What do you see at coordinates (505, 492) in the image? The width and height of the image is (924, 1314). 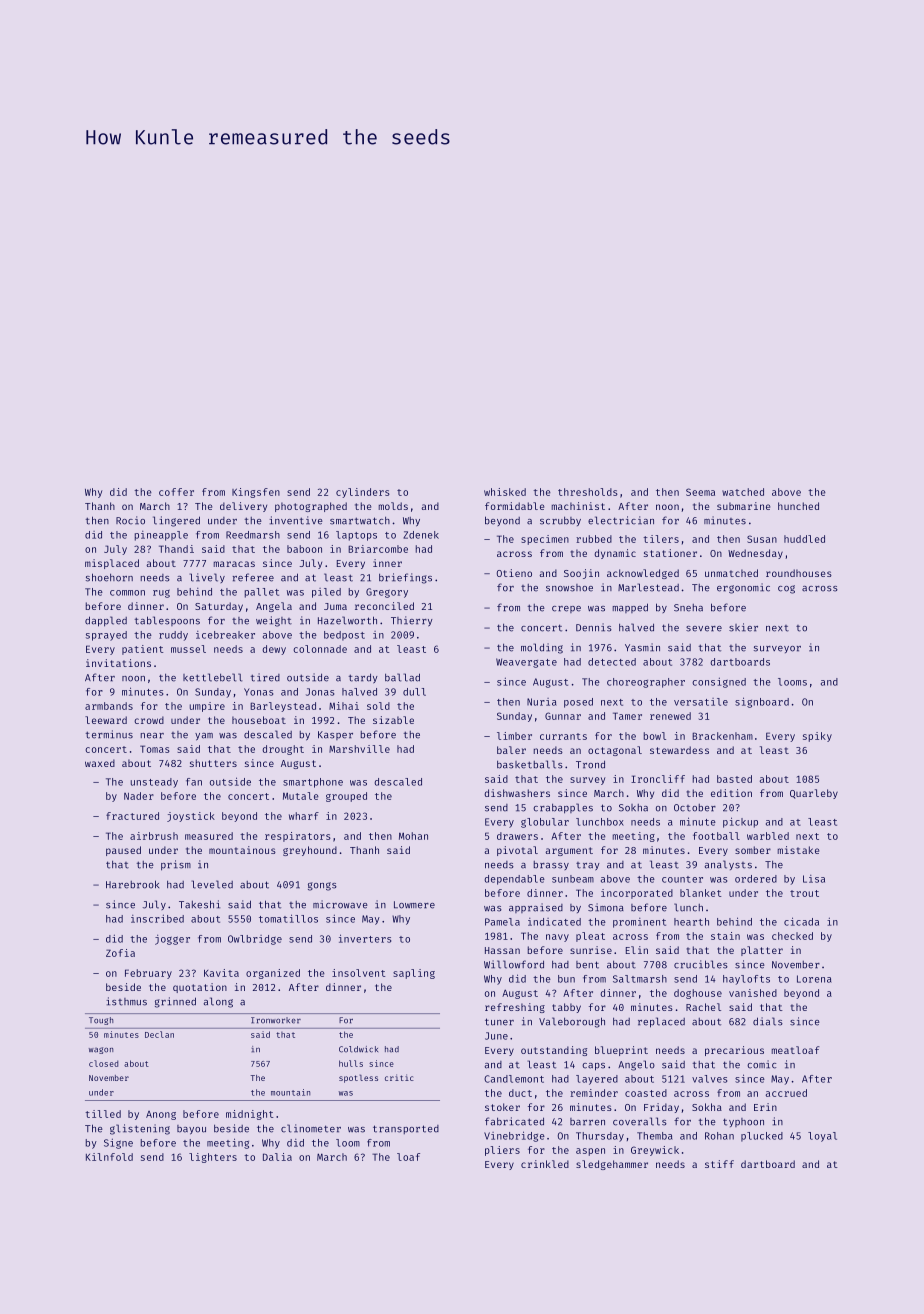 I see `whisked` at bounding box center [505, 492].
